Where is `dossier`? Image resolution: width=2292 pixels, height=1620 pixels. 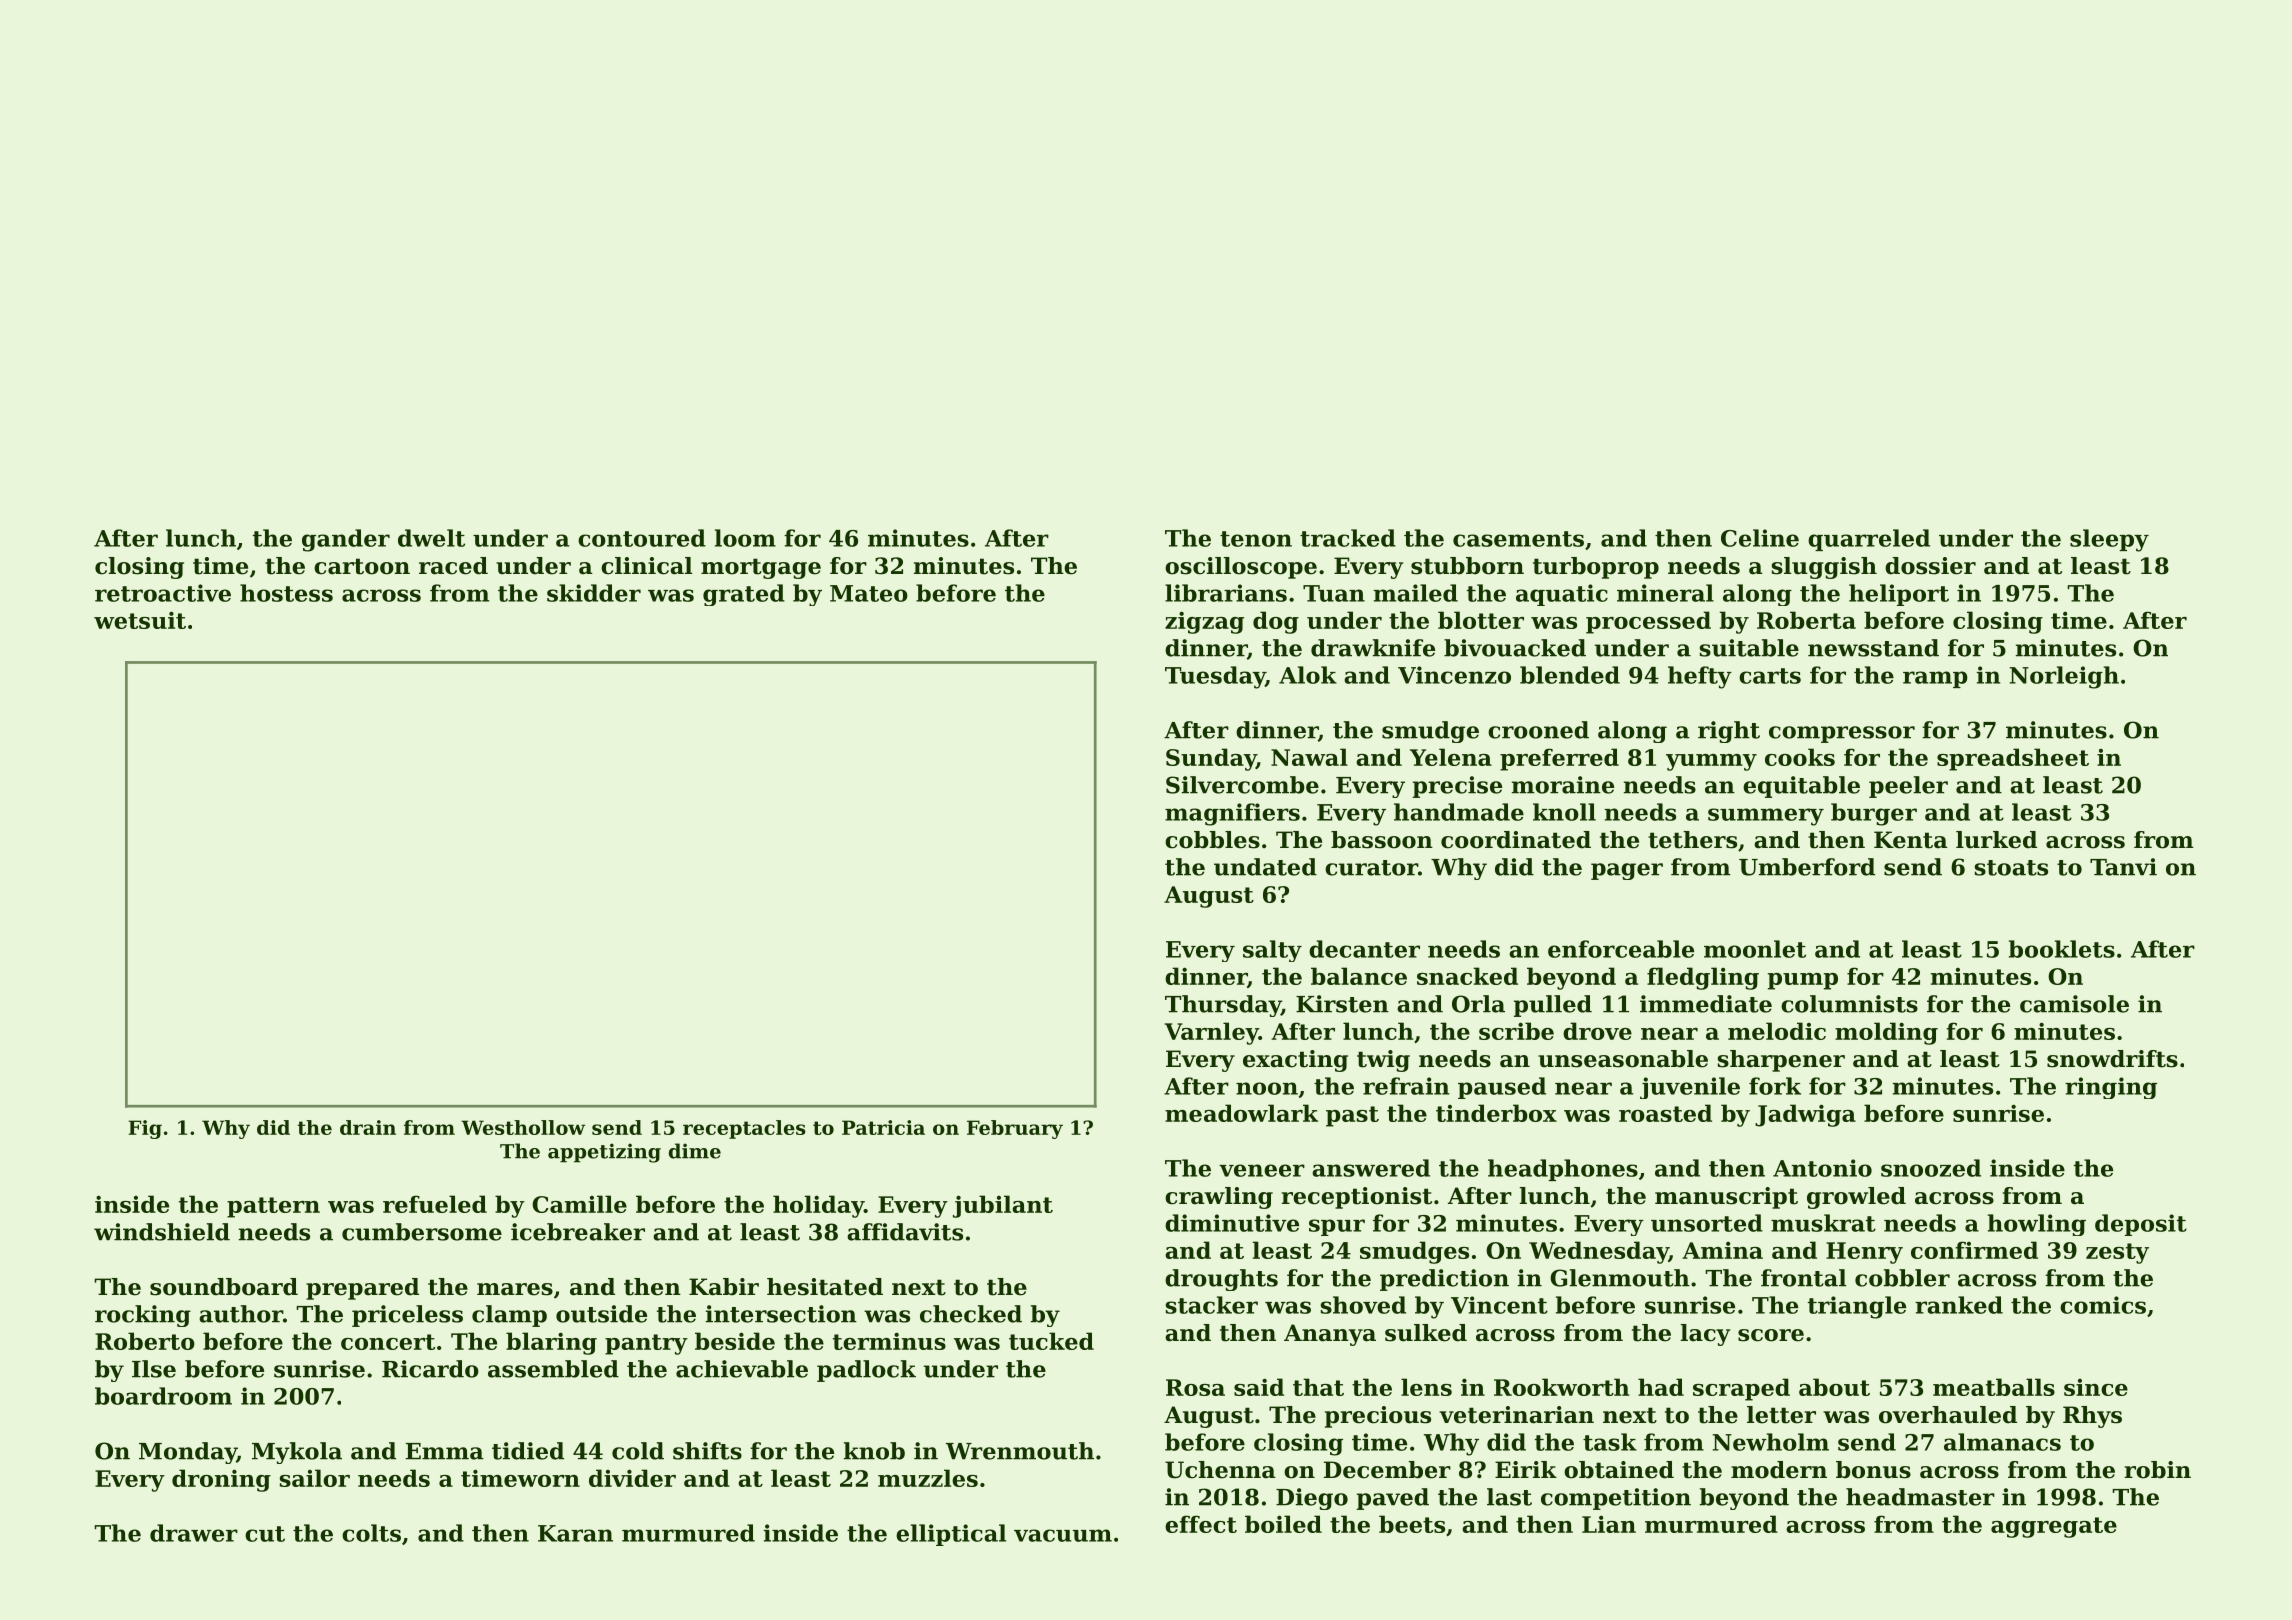 dossier is located at coordinates (1930, 566).
